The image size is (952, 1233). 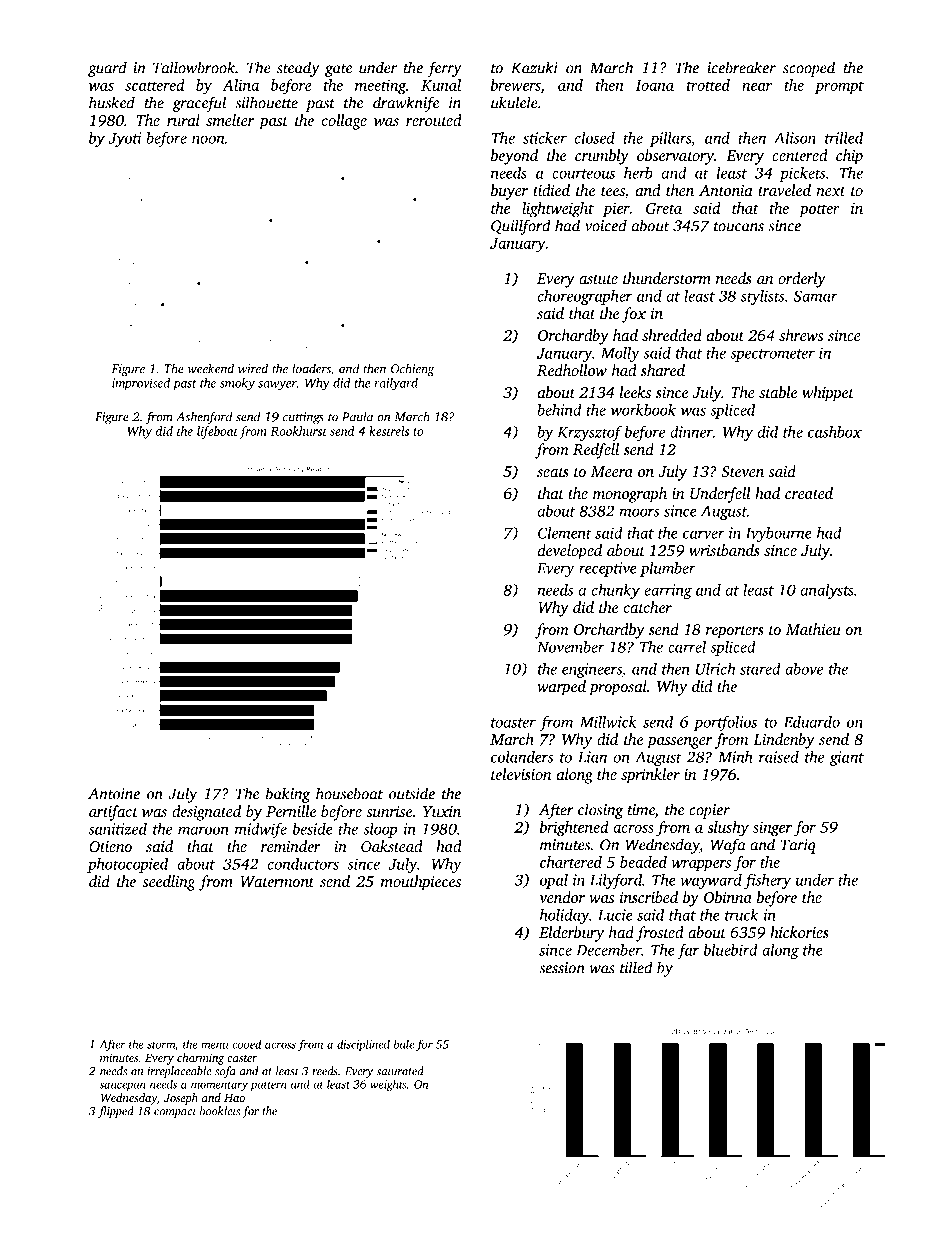 What do you see at coordinates (116, 1112) in the screenshot?
I see `flipped` at bounding box center [116, 1112].
